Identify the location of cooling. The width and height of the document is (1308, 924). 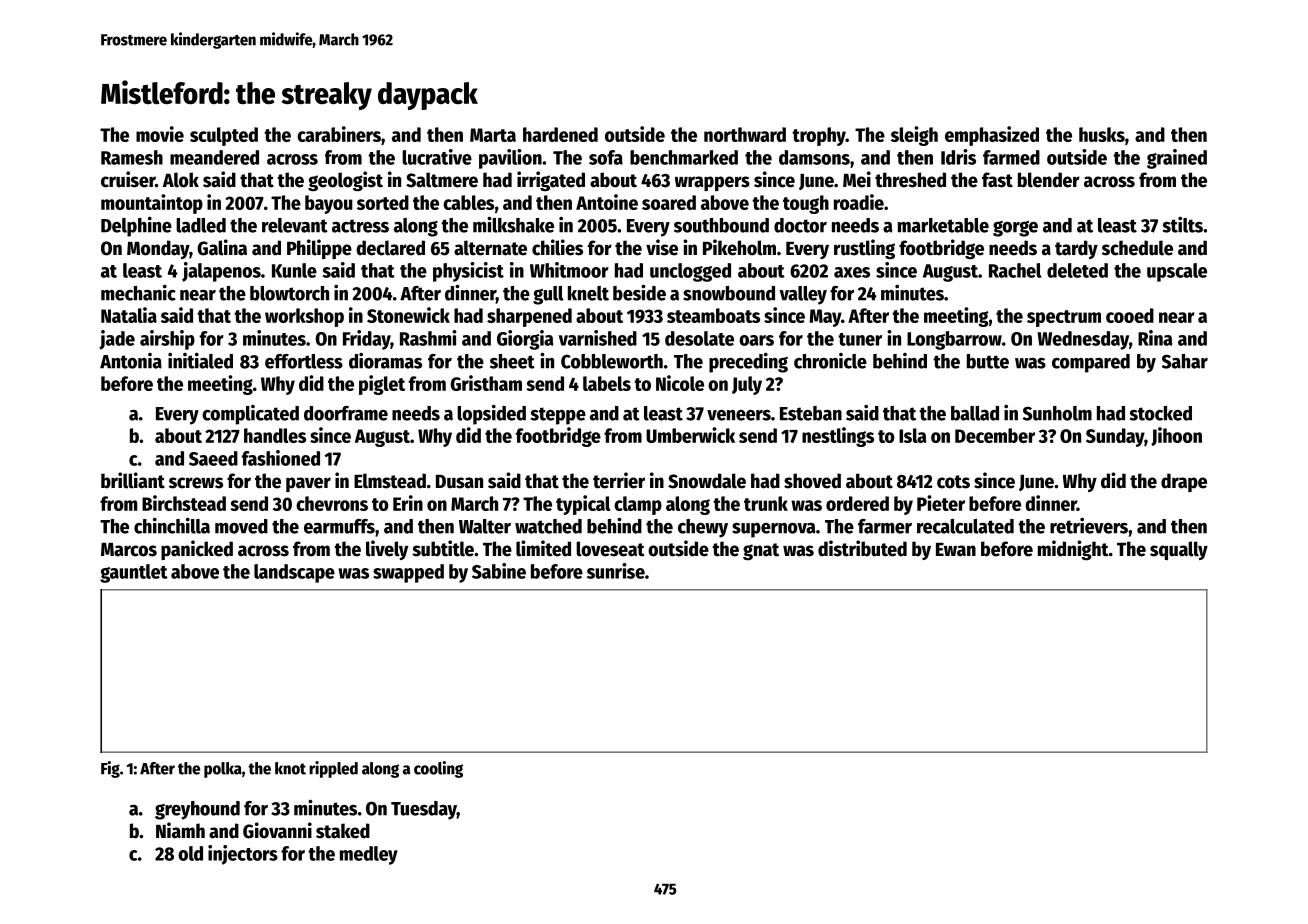
(438, 769).
